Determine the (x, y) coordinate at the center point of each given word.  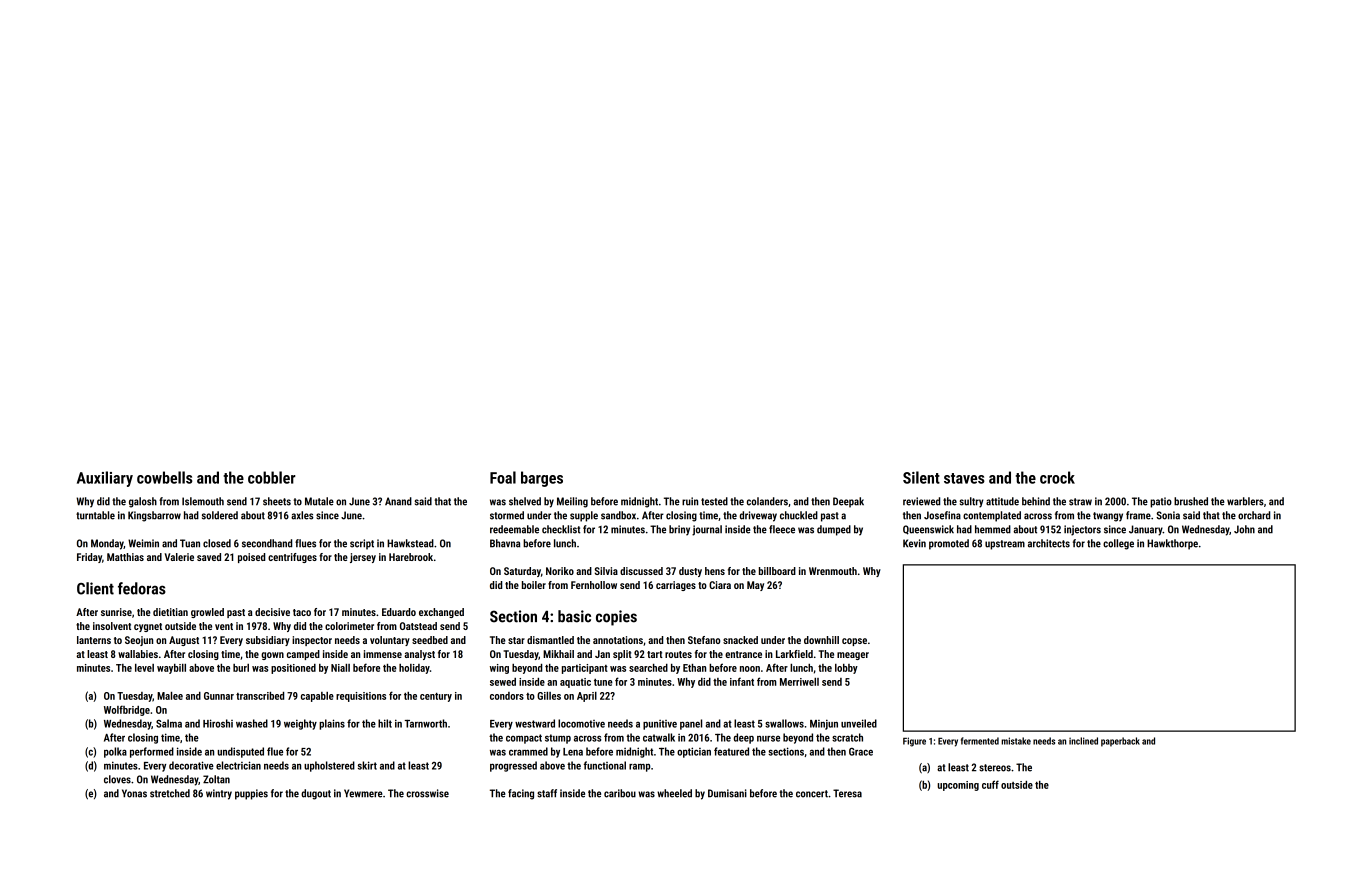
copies (616, 618)
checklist (561, 529)
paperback (1120, 742)
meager (853, 656)
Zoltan (216, 779)
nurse (768, 739)
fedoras (142, 588)
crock (1057, 477)
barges (542, 479)
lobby (846, 669)
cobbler (272, 477)
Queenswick (928, 530)
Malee (170, 696)
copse (854, 642)
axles (302, 515)
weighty (300, 724)
